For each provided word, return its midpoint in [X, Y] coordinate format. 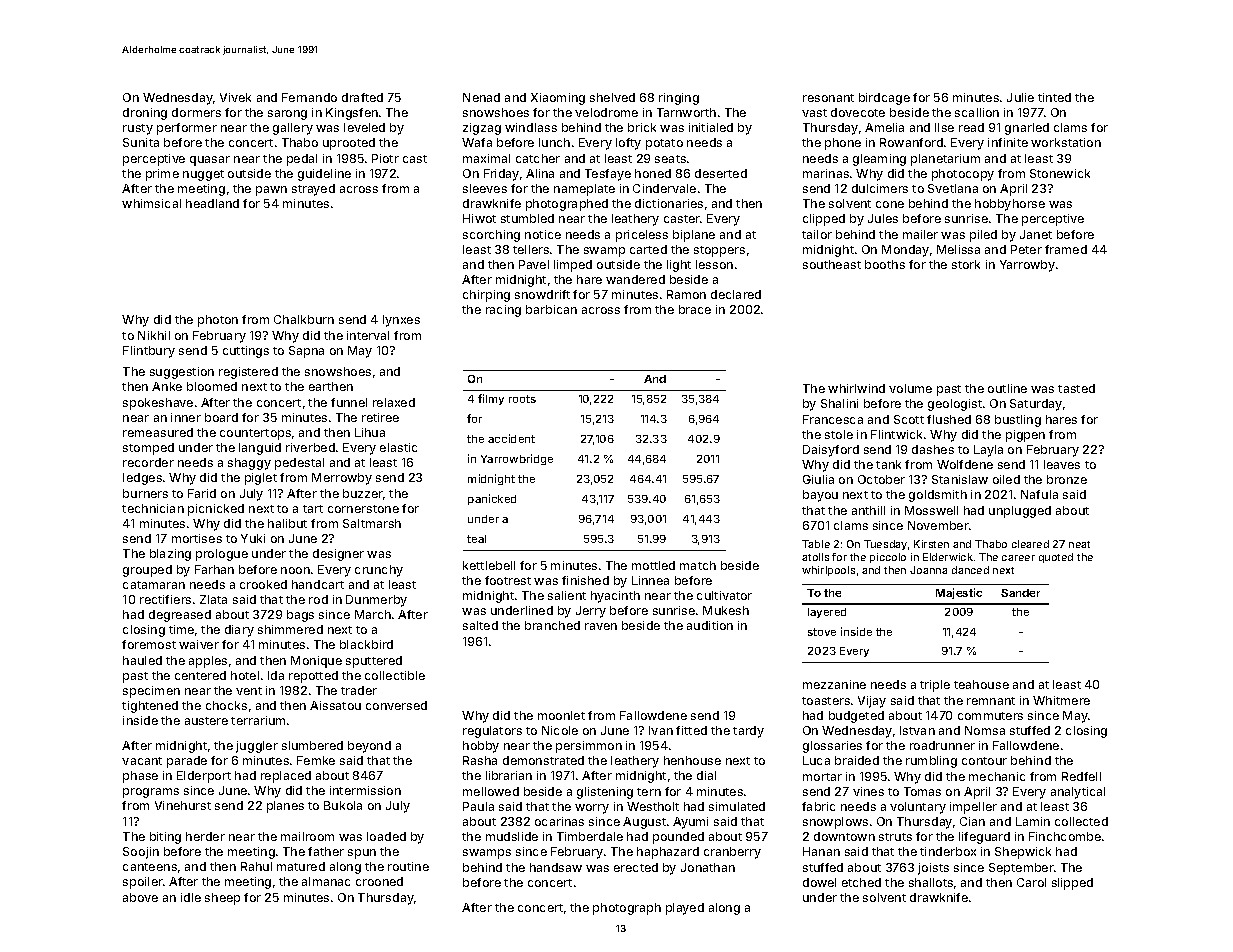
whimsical [151, 203]
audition [710, 625]
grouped [147, 571]
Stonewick [1060, 173]
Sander [1020, 593]
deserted [721, 173]
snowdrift [542, 294]
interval [368, 335]
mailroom [307, 836]
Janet [1036, 234]
